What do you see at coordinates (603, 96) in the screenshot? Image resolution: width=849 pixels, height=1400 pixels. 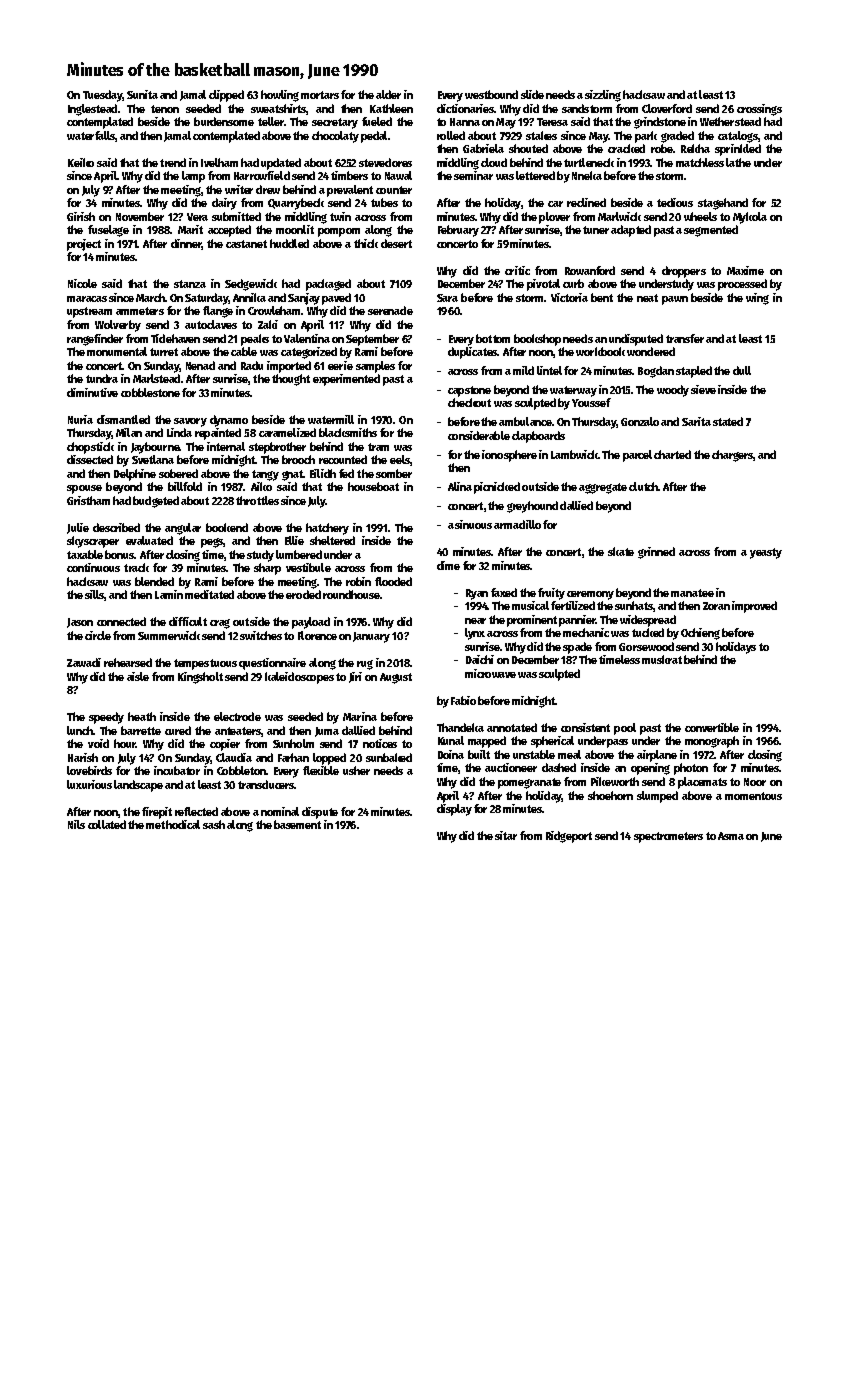 I see `sizzling` at bounding box center [603, 96].
